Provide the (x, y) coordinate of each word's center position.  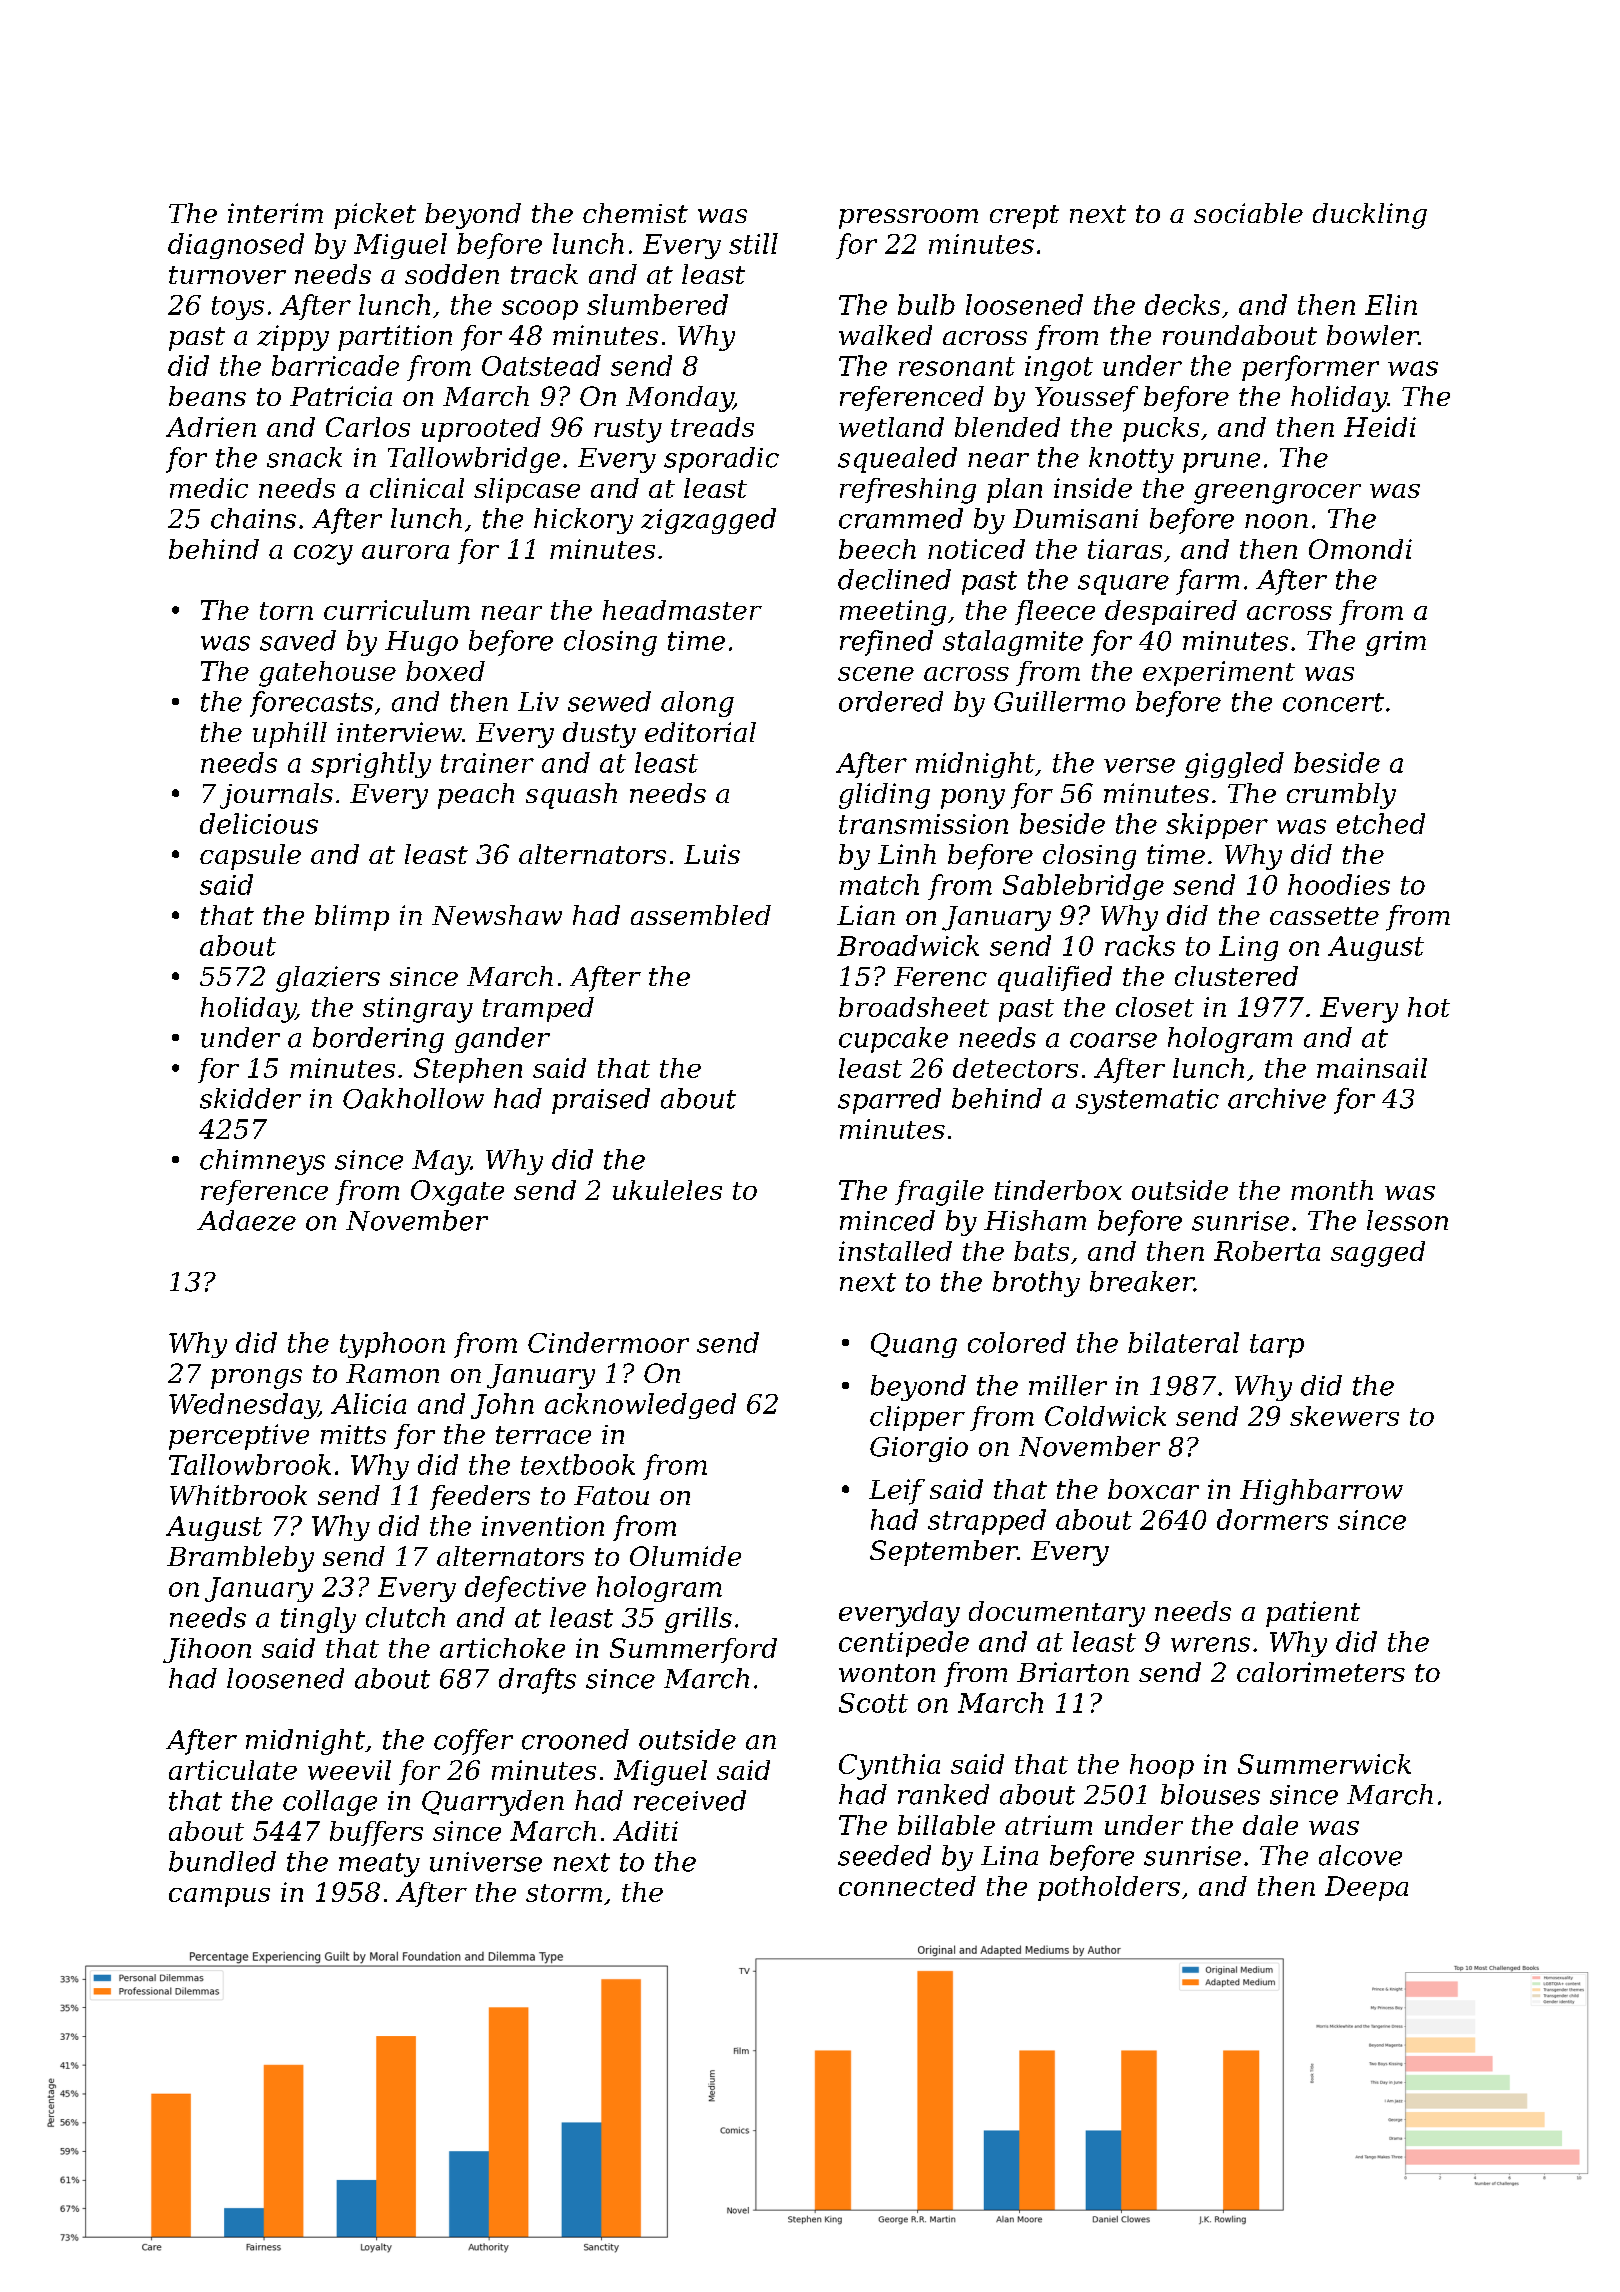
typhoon (392, 1345)
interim (275, 213)
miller (1068, 1385)
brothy (1036, 1284)
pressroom (908, 219)
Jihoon (207, 1650)
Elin (1391, 304)
